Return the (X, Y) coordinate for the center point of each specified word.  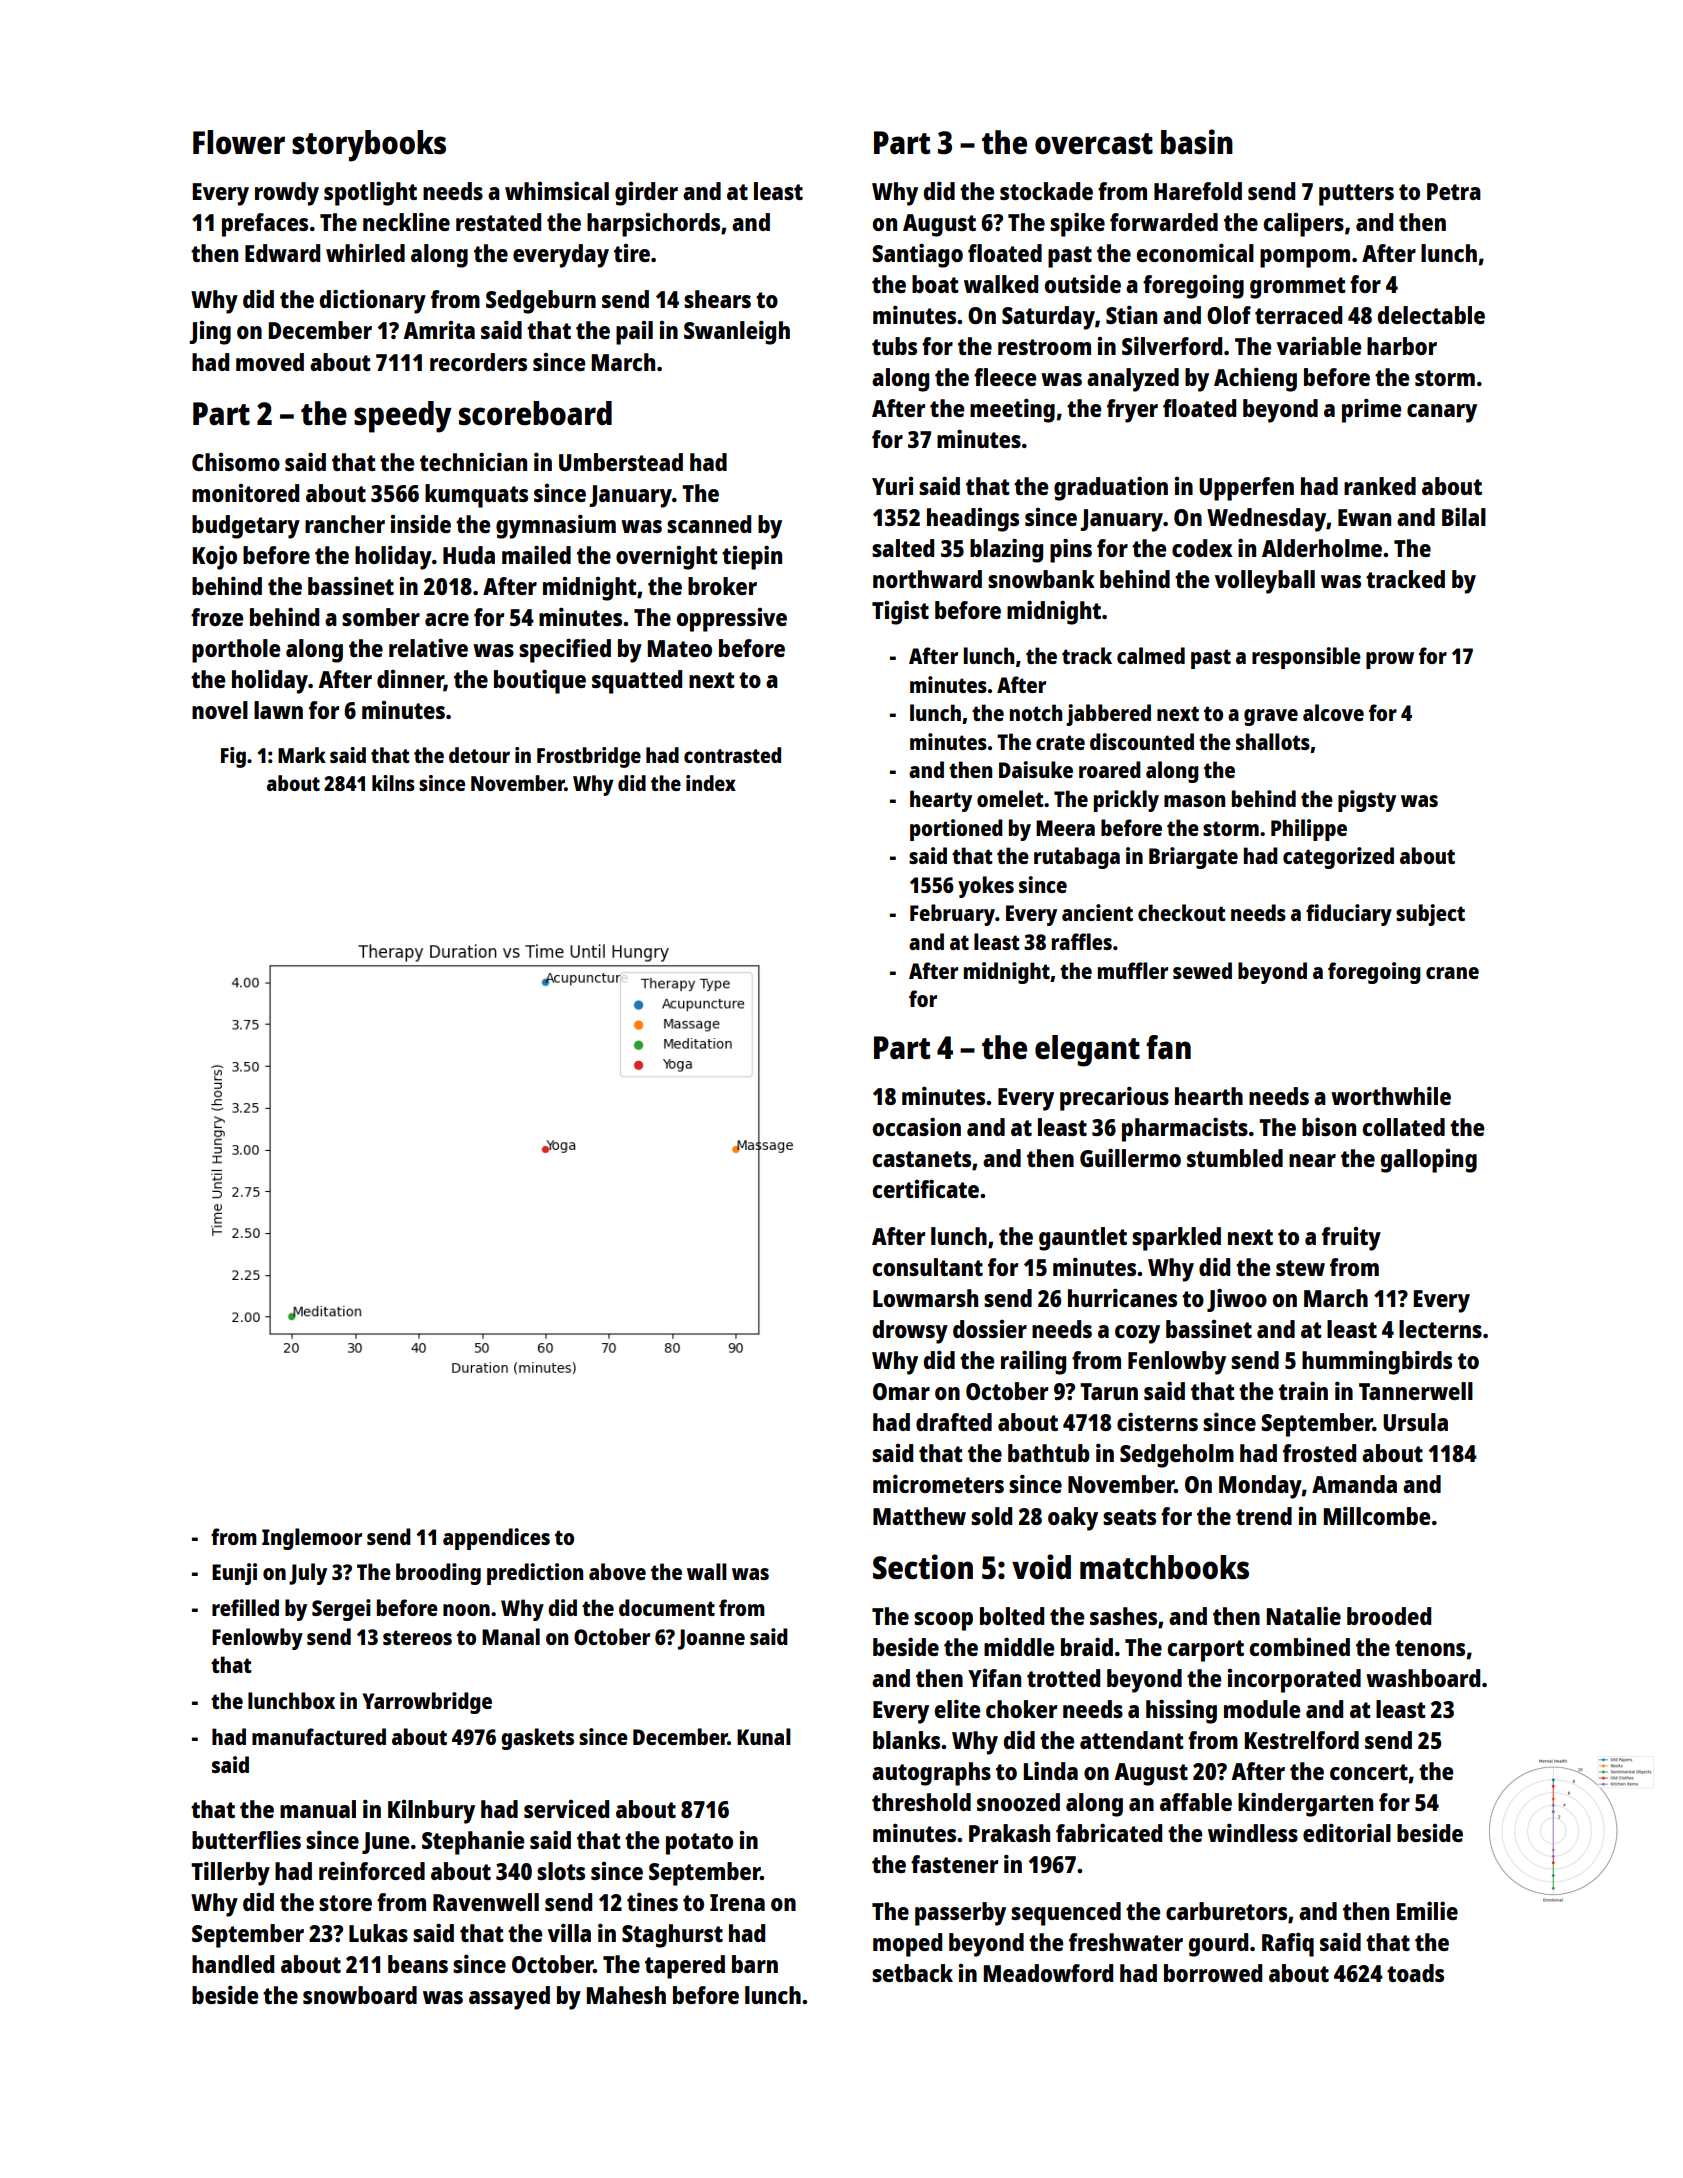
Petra (1454, 191)
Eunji (234, 1574)
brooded (1389, 1616)
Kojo (214, 557)
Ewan (1364, 517)
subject (1430, 915)
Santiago (917, 255)
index (711, 783)
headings (973, 520)
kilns (393, 783)
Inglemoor (312, 1539)
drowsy (910, 1332)
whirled (365, 253)
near (1312, 1160)
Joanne (711, 1639)
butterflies (246, 1839)
